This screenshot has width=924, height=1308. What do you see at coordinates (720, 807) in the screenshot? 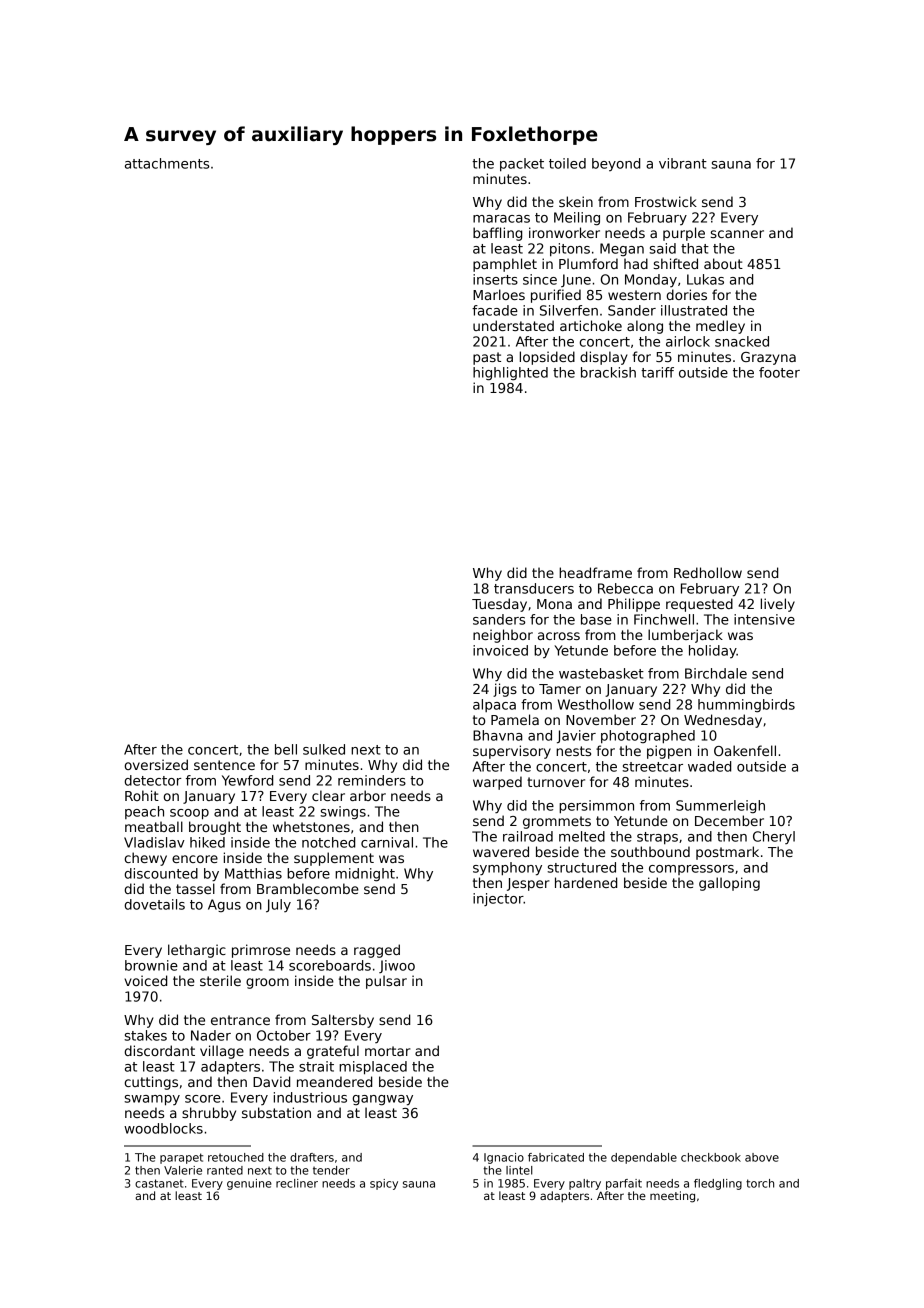
I see `Summerleigh` at bounding box center [720, 807].
